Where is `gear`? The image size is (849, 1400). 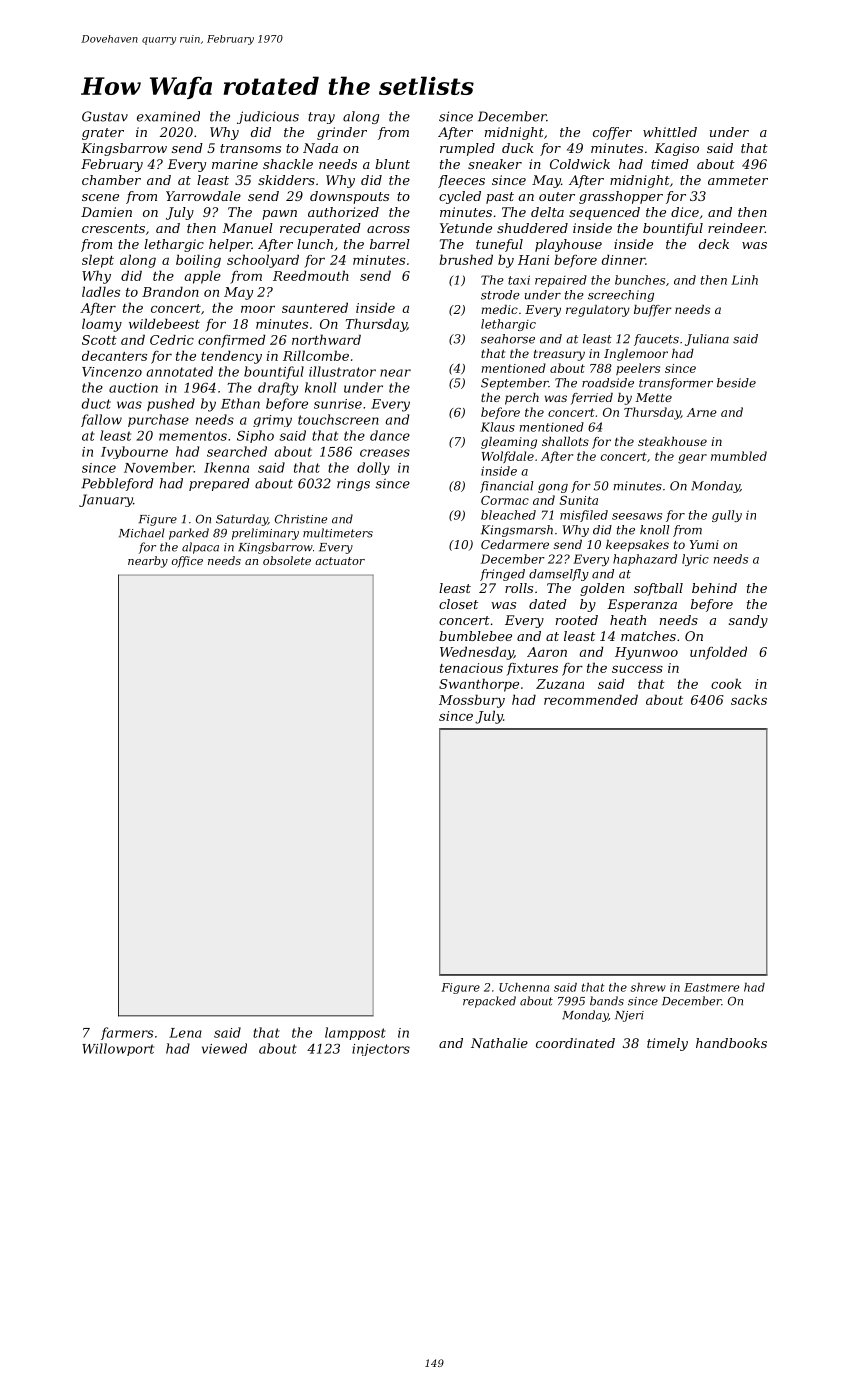
gear is located at coordinates (692, 459).
